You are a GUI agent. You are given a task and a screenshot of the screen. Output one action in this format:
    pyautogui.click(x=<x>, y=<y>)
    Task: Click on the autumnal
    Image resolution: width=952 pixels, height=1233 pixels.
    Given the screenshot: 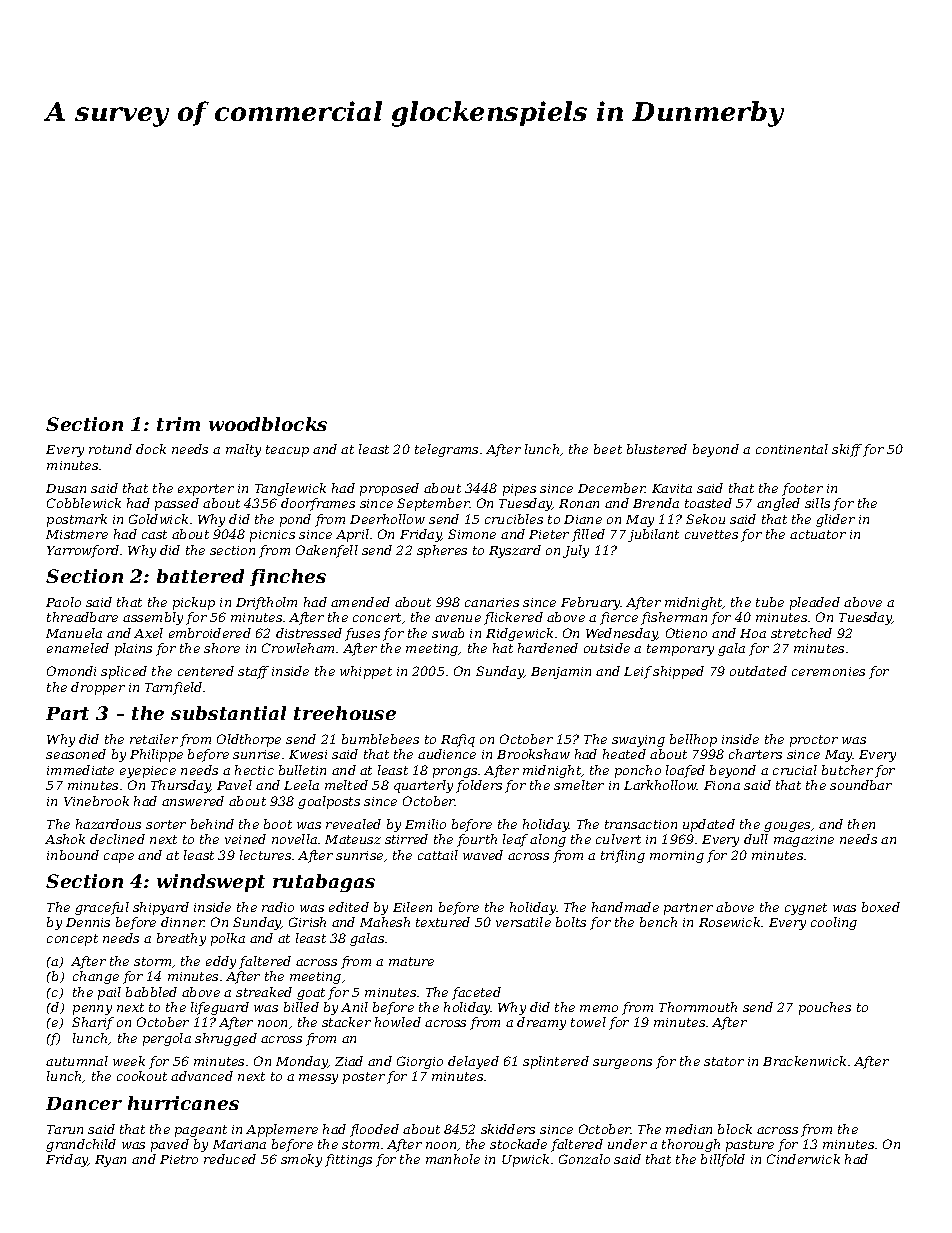 What is the action you would take?
    pyautogui.click(x=77, y=1061)
